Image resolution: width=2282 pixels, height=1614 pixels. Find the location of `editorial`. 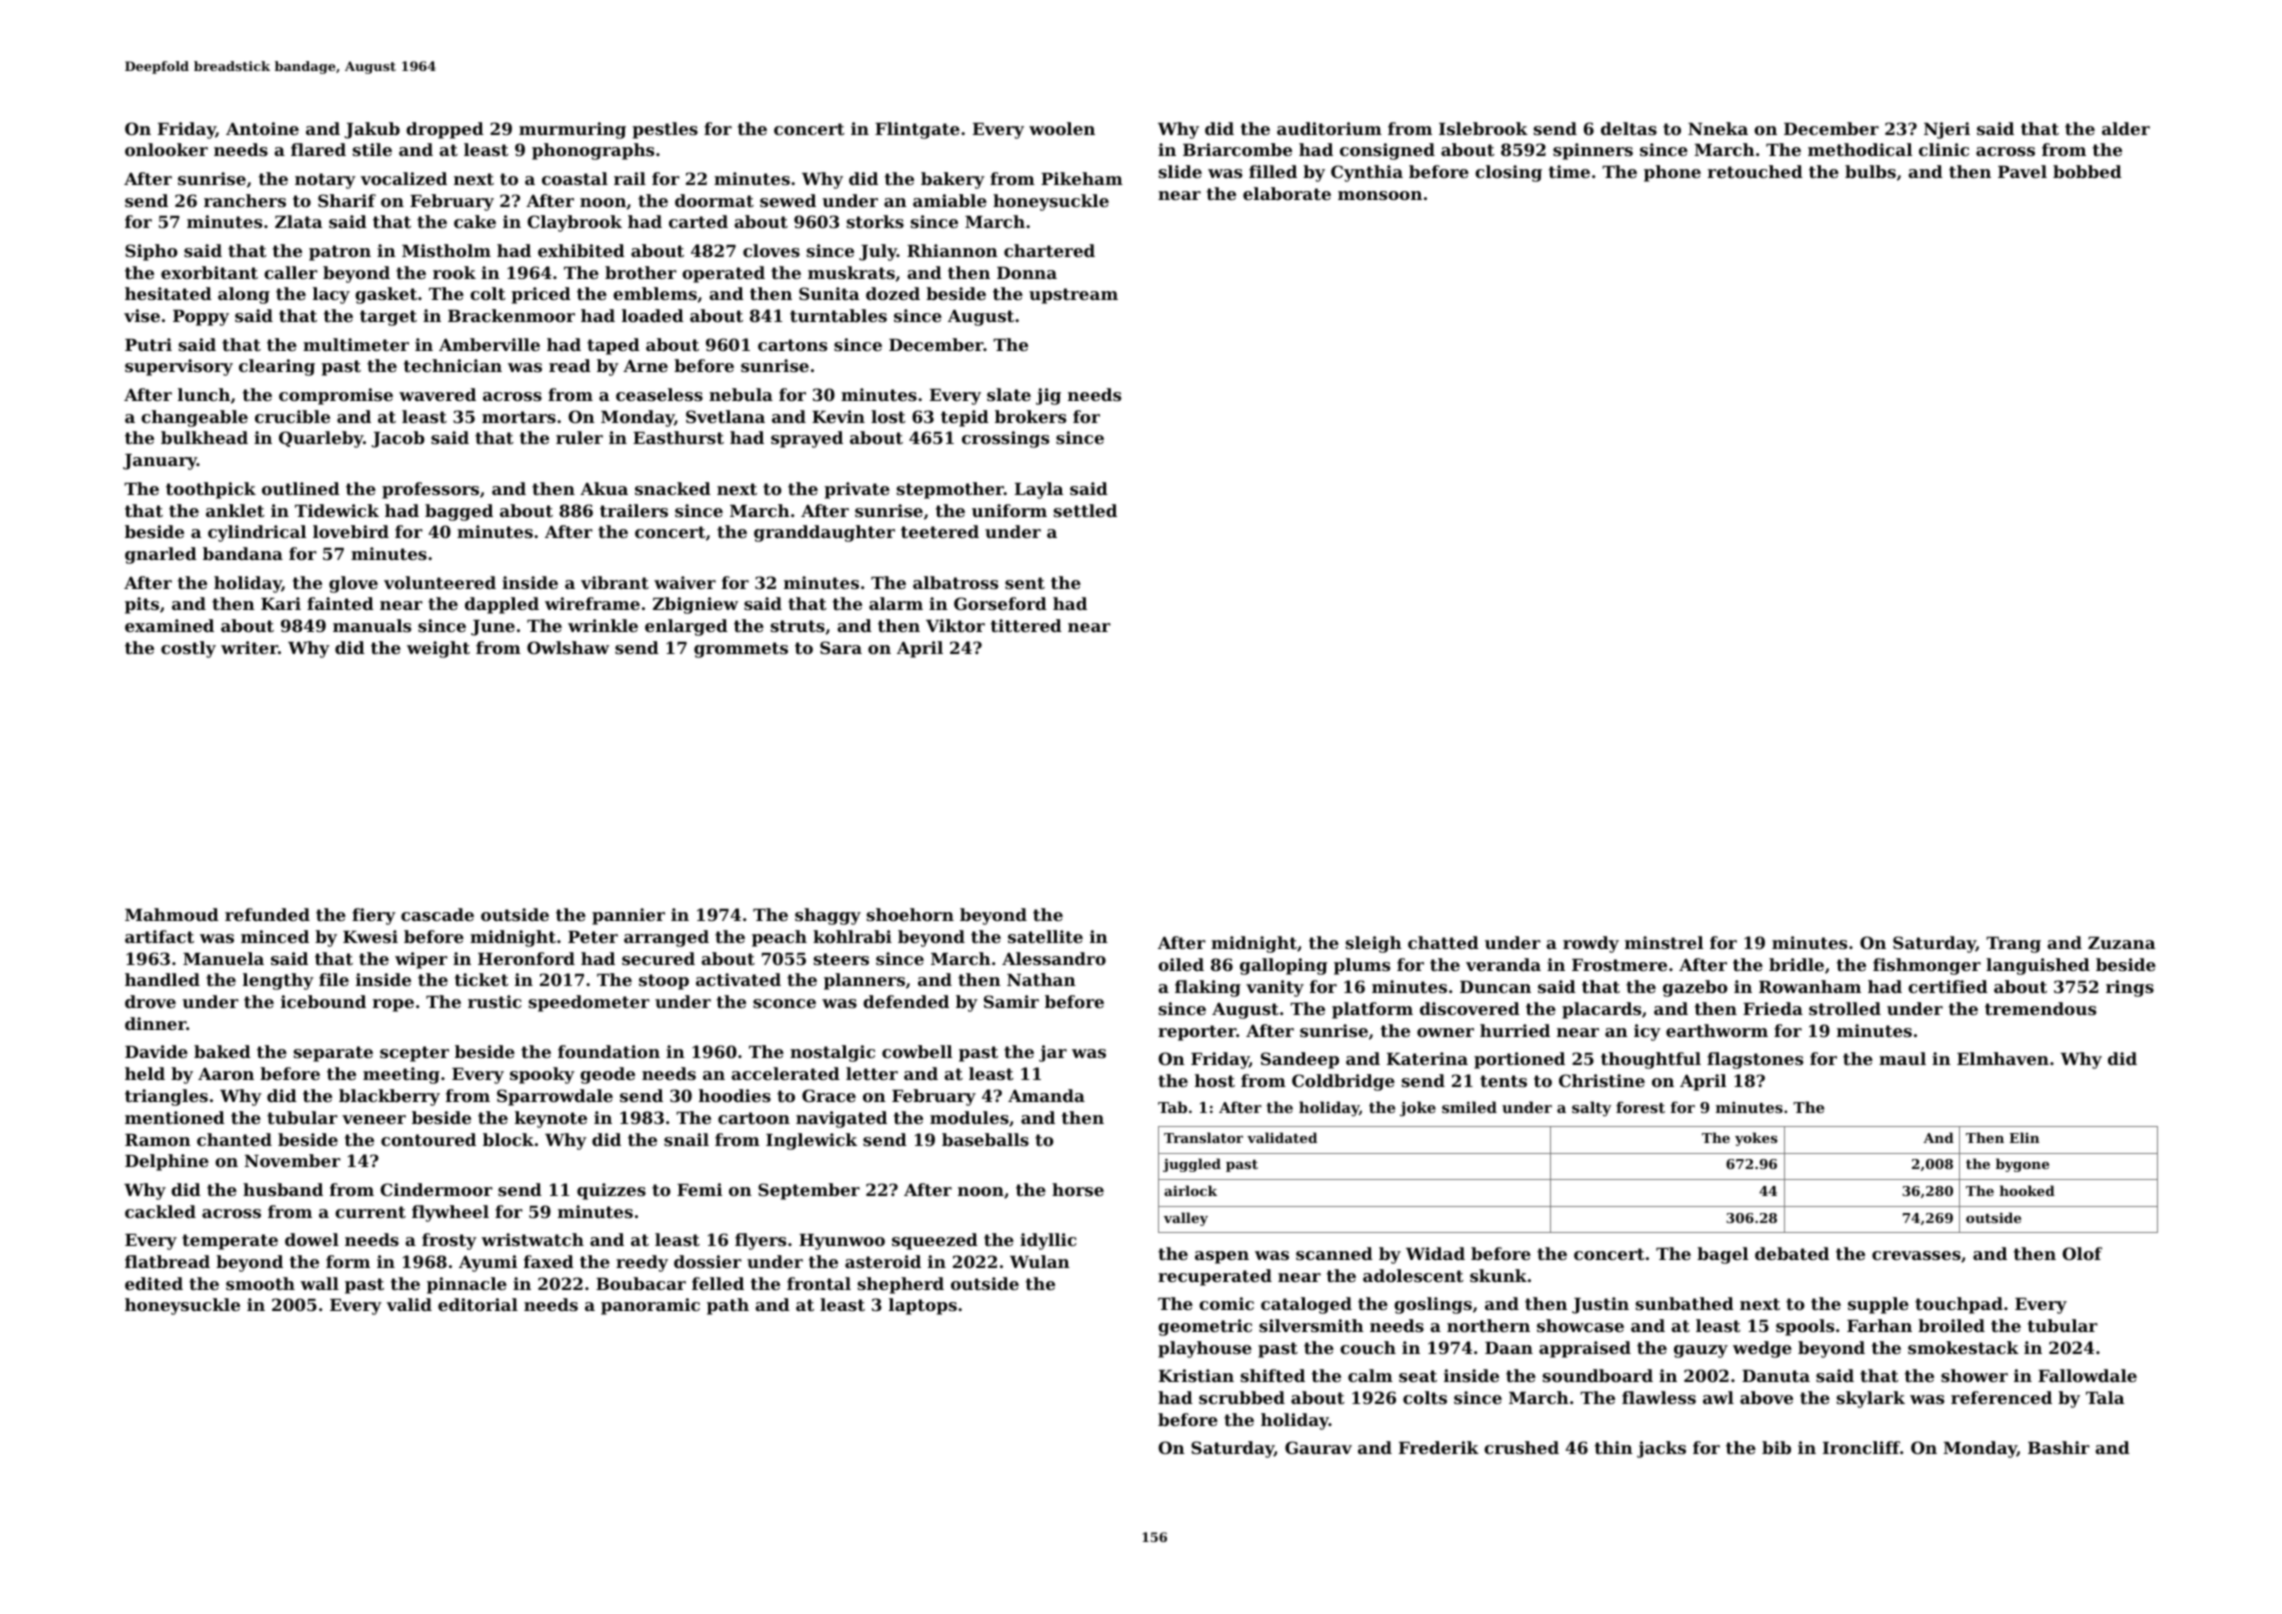

editorial is located at coordinates (478, 1304).
